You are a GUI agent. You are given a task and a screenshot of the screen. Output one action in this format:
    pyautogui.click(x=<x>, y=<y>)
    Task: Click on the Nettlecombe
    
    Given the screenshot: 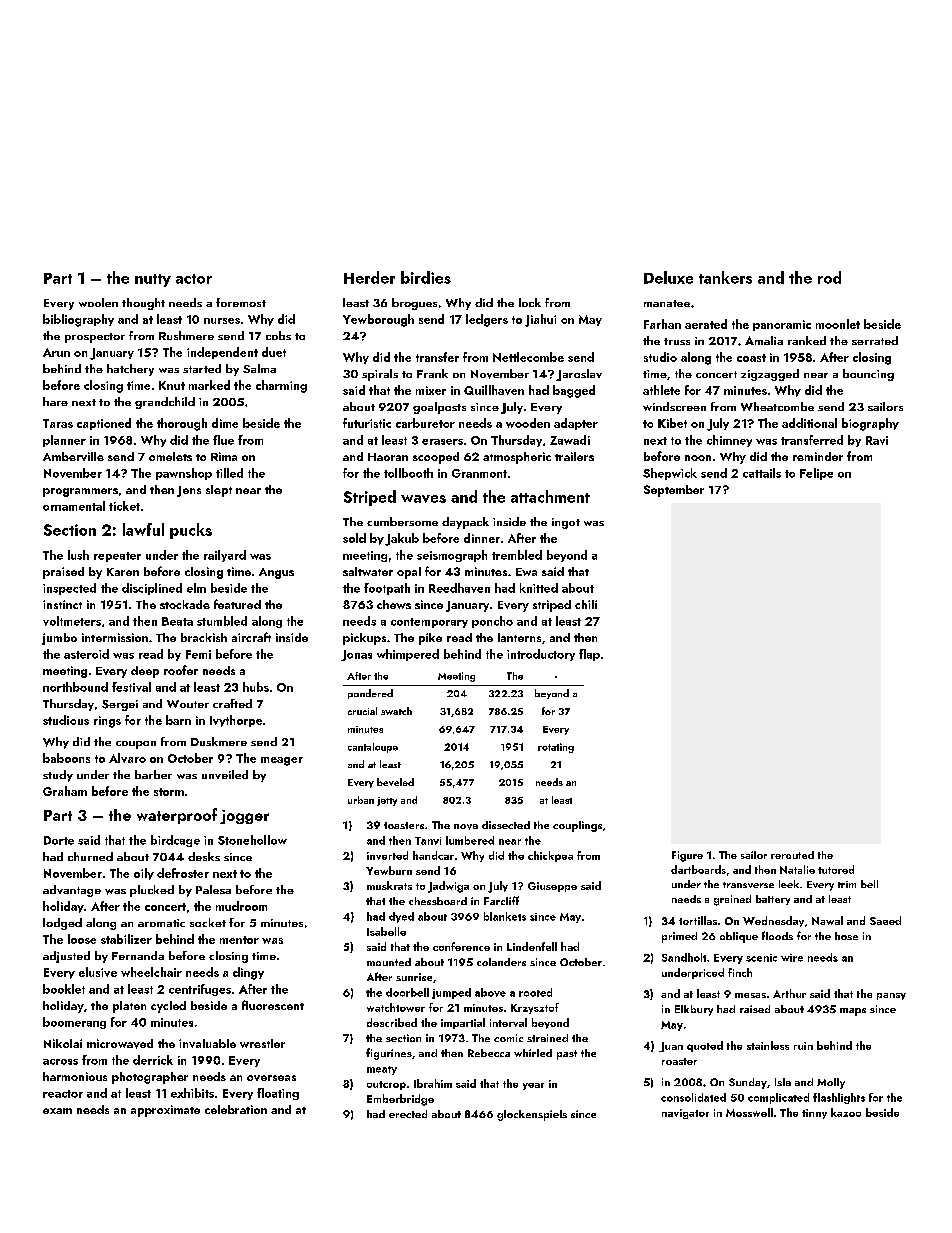 What is the action you would take?
    pyautogui.click(x=528, y=357)
